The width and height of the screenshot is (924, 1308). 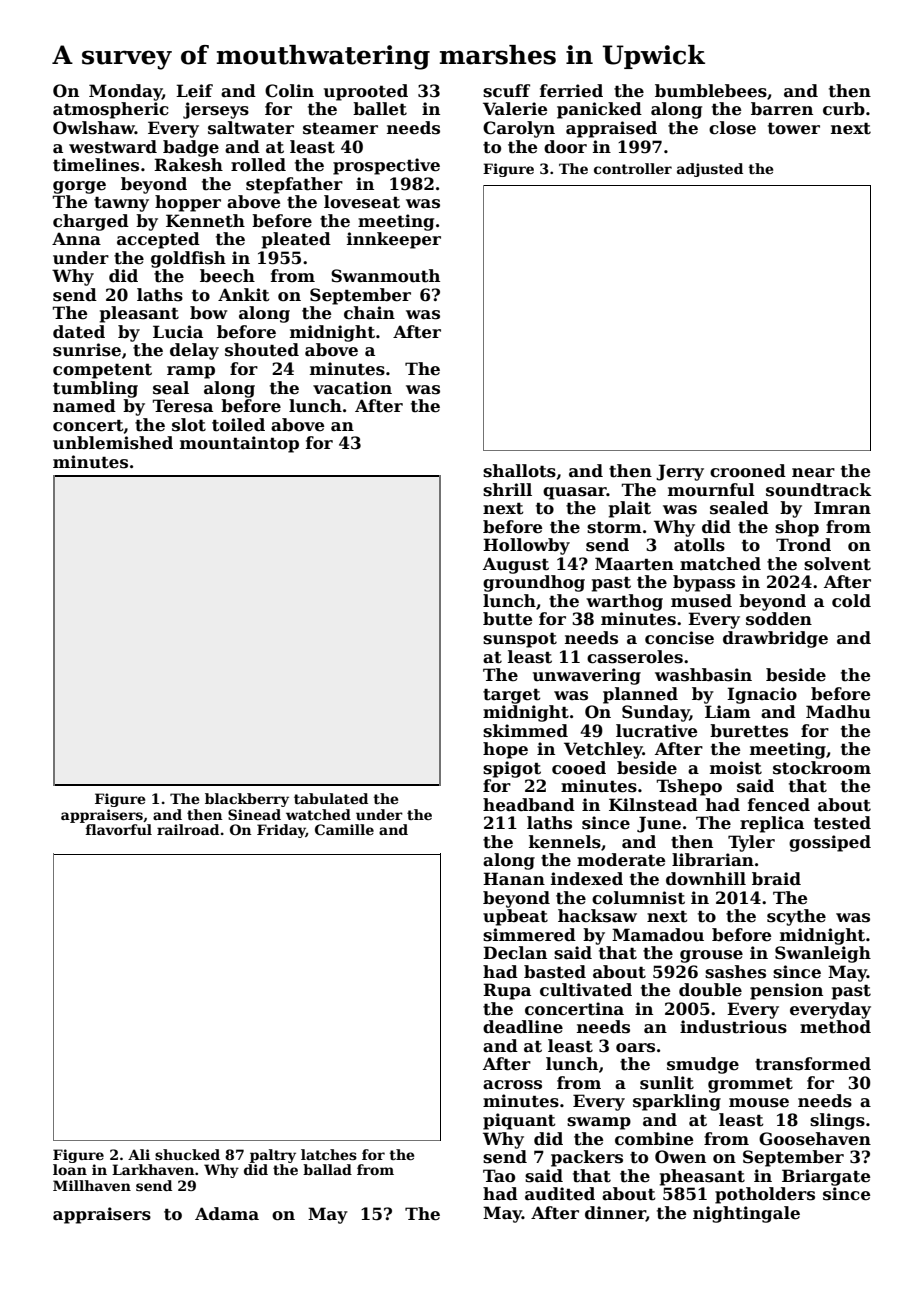 What do you see at coordinates (258, 165) in the screenshot?
I see `rolled` at bounding box center [258, 165].
